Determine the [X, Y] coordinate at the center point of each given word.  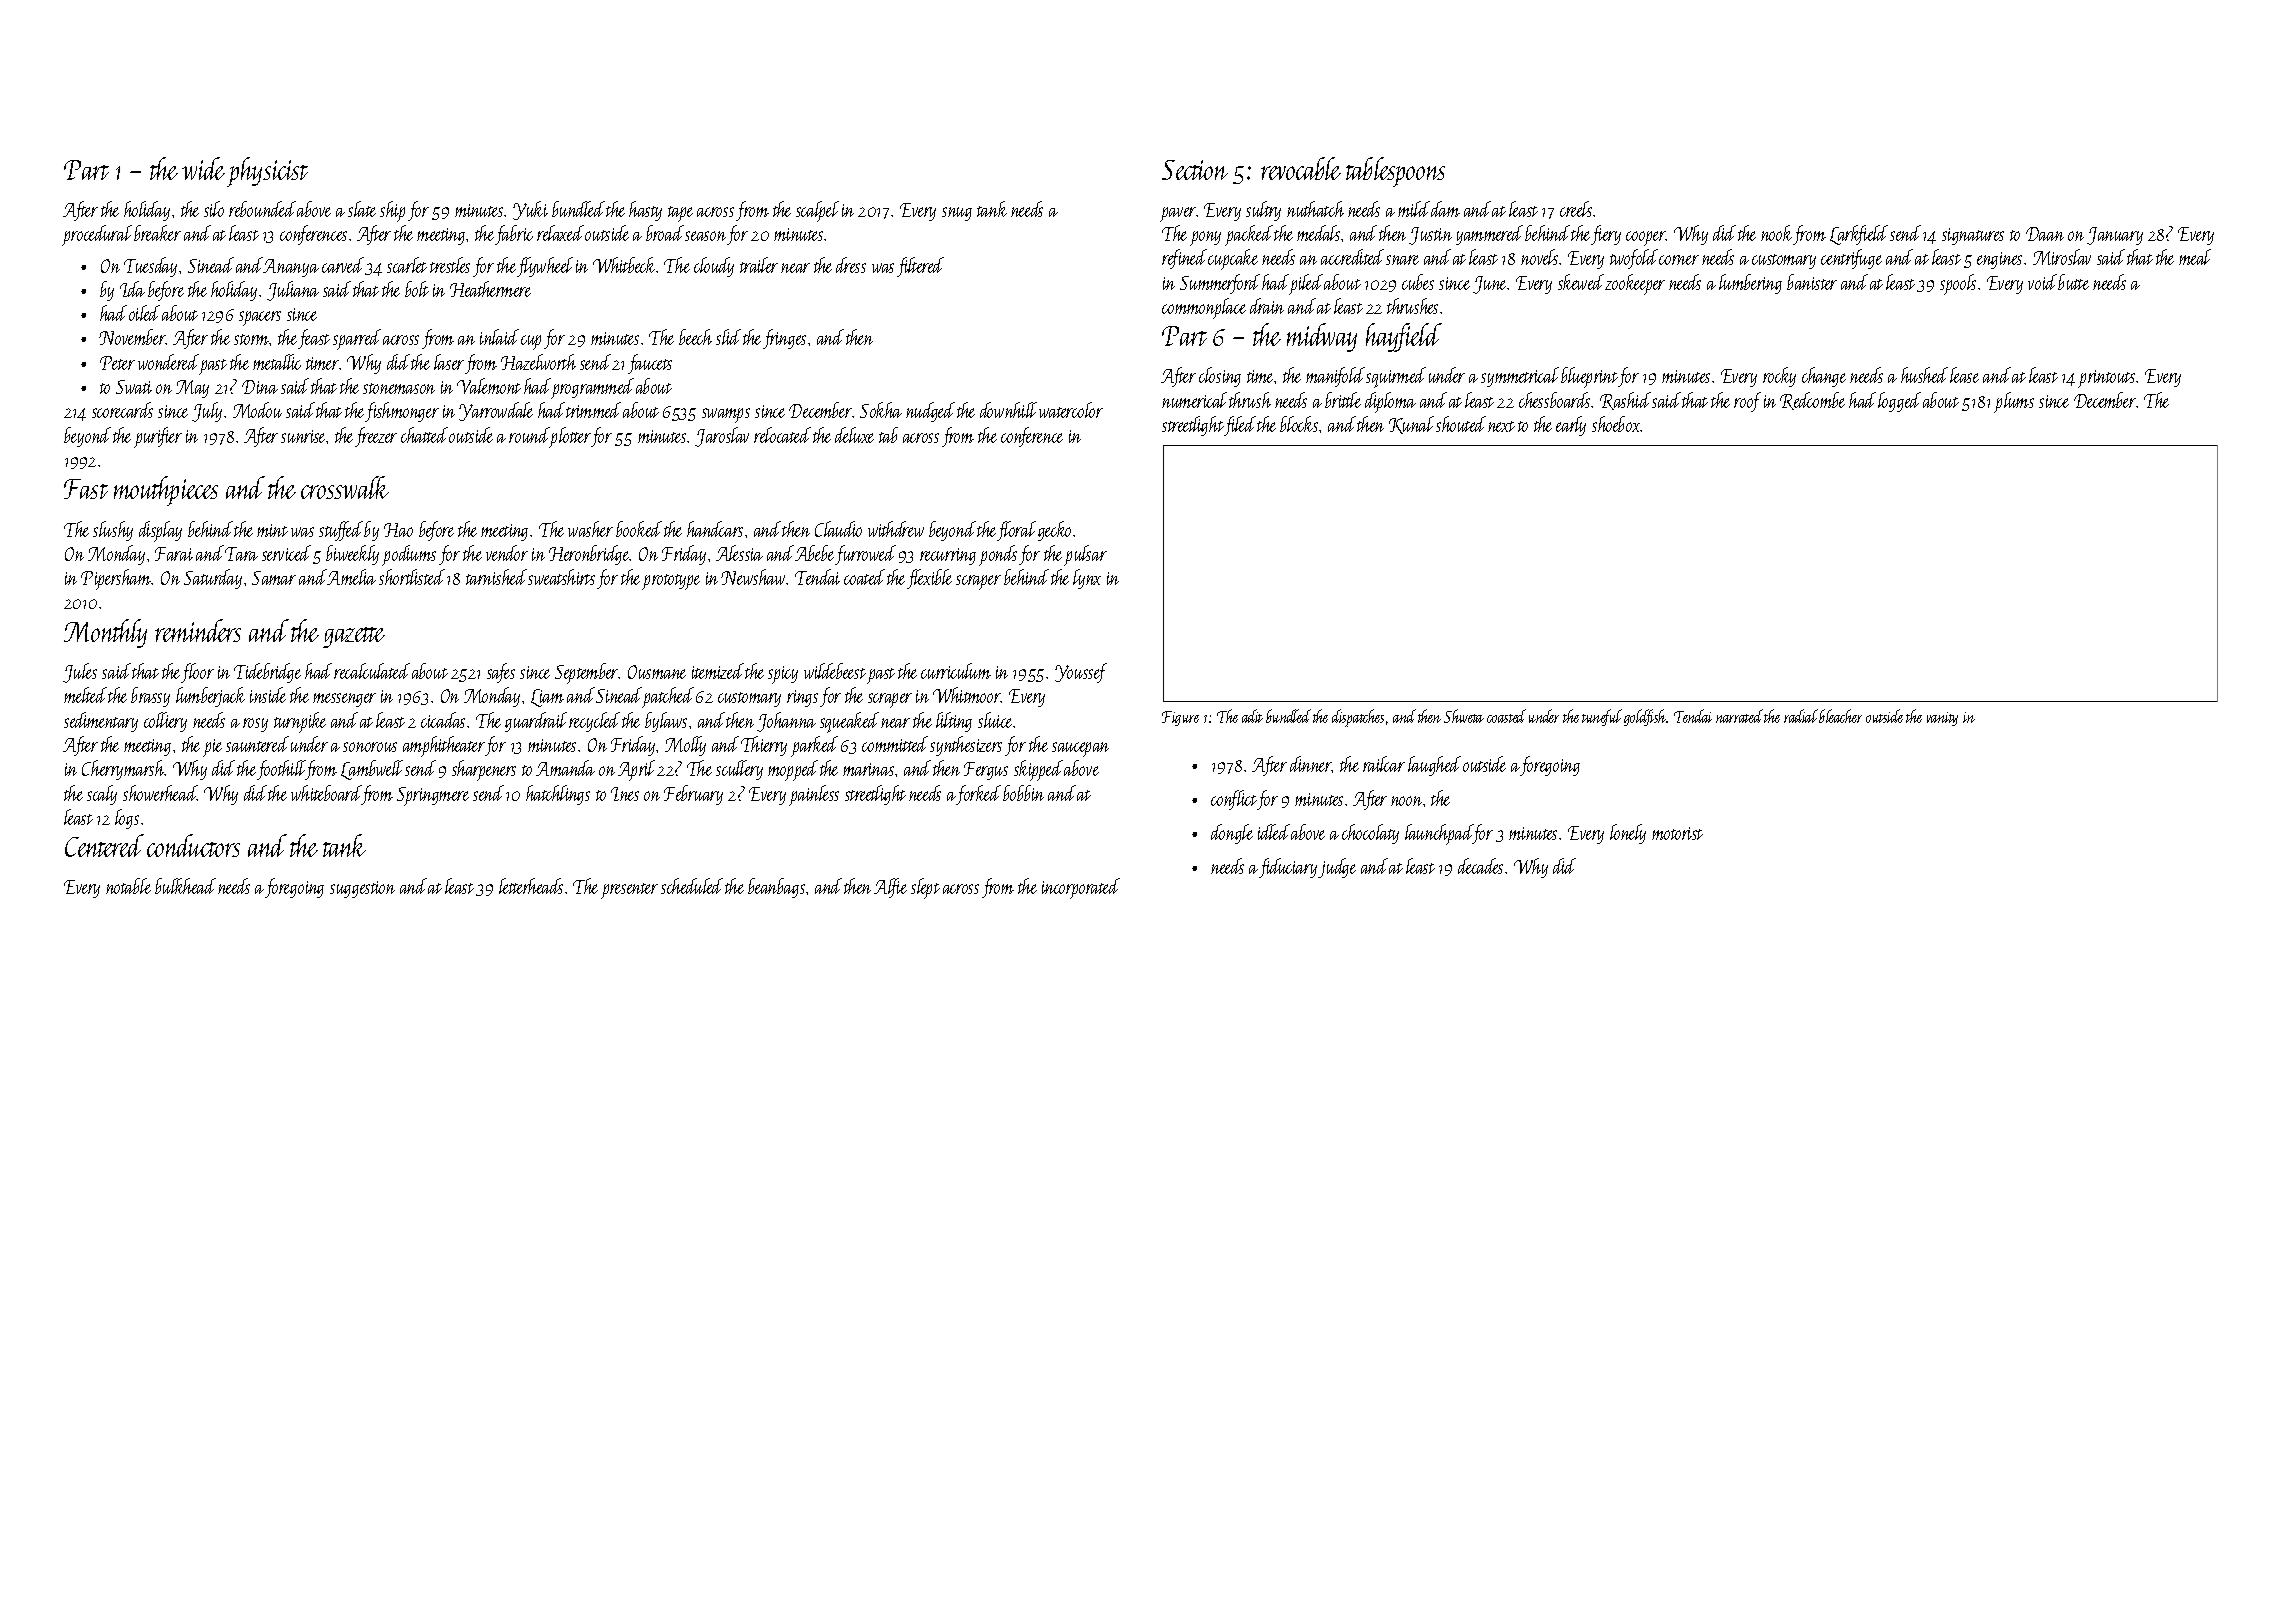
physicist [267, 172]
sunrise [304, 436]
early [1571, 426]
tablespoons [1395, 172]
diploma [1390, 402]
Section [1195, 170]
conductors [193, 845]
